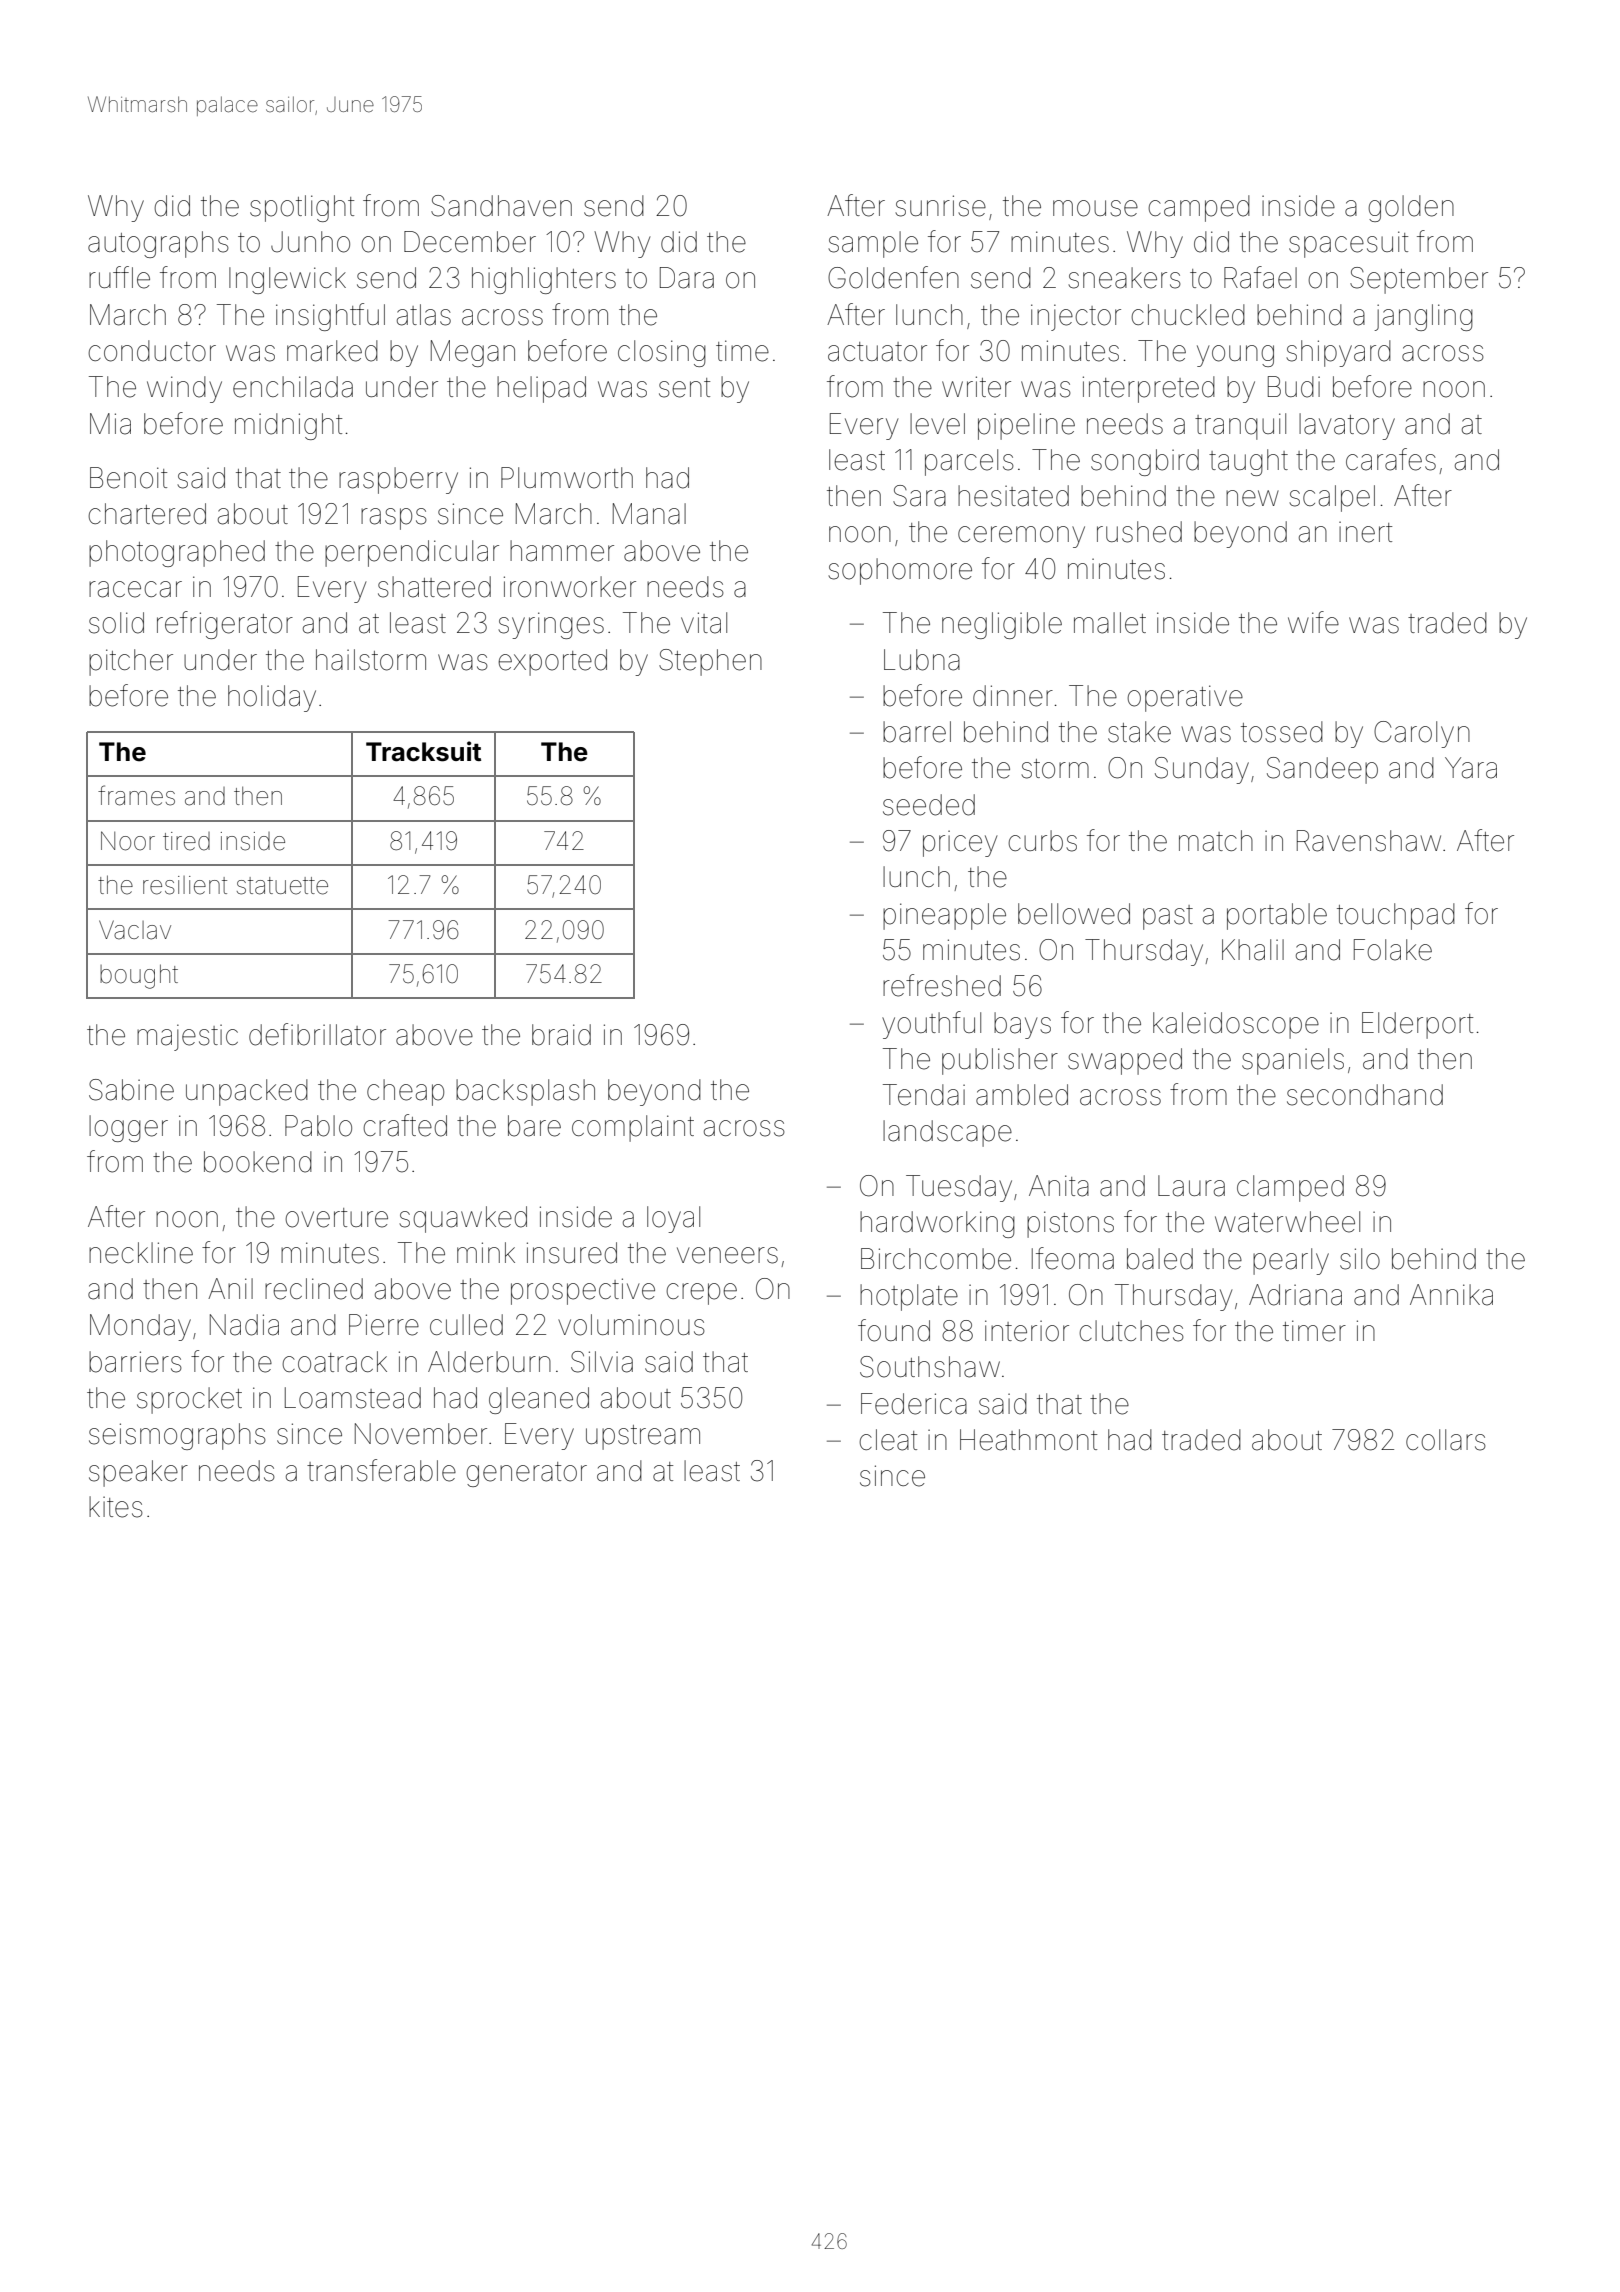  I want to click on kites, so click(116, 1507).
